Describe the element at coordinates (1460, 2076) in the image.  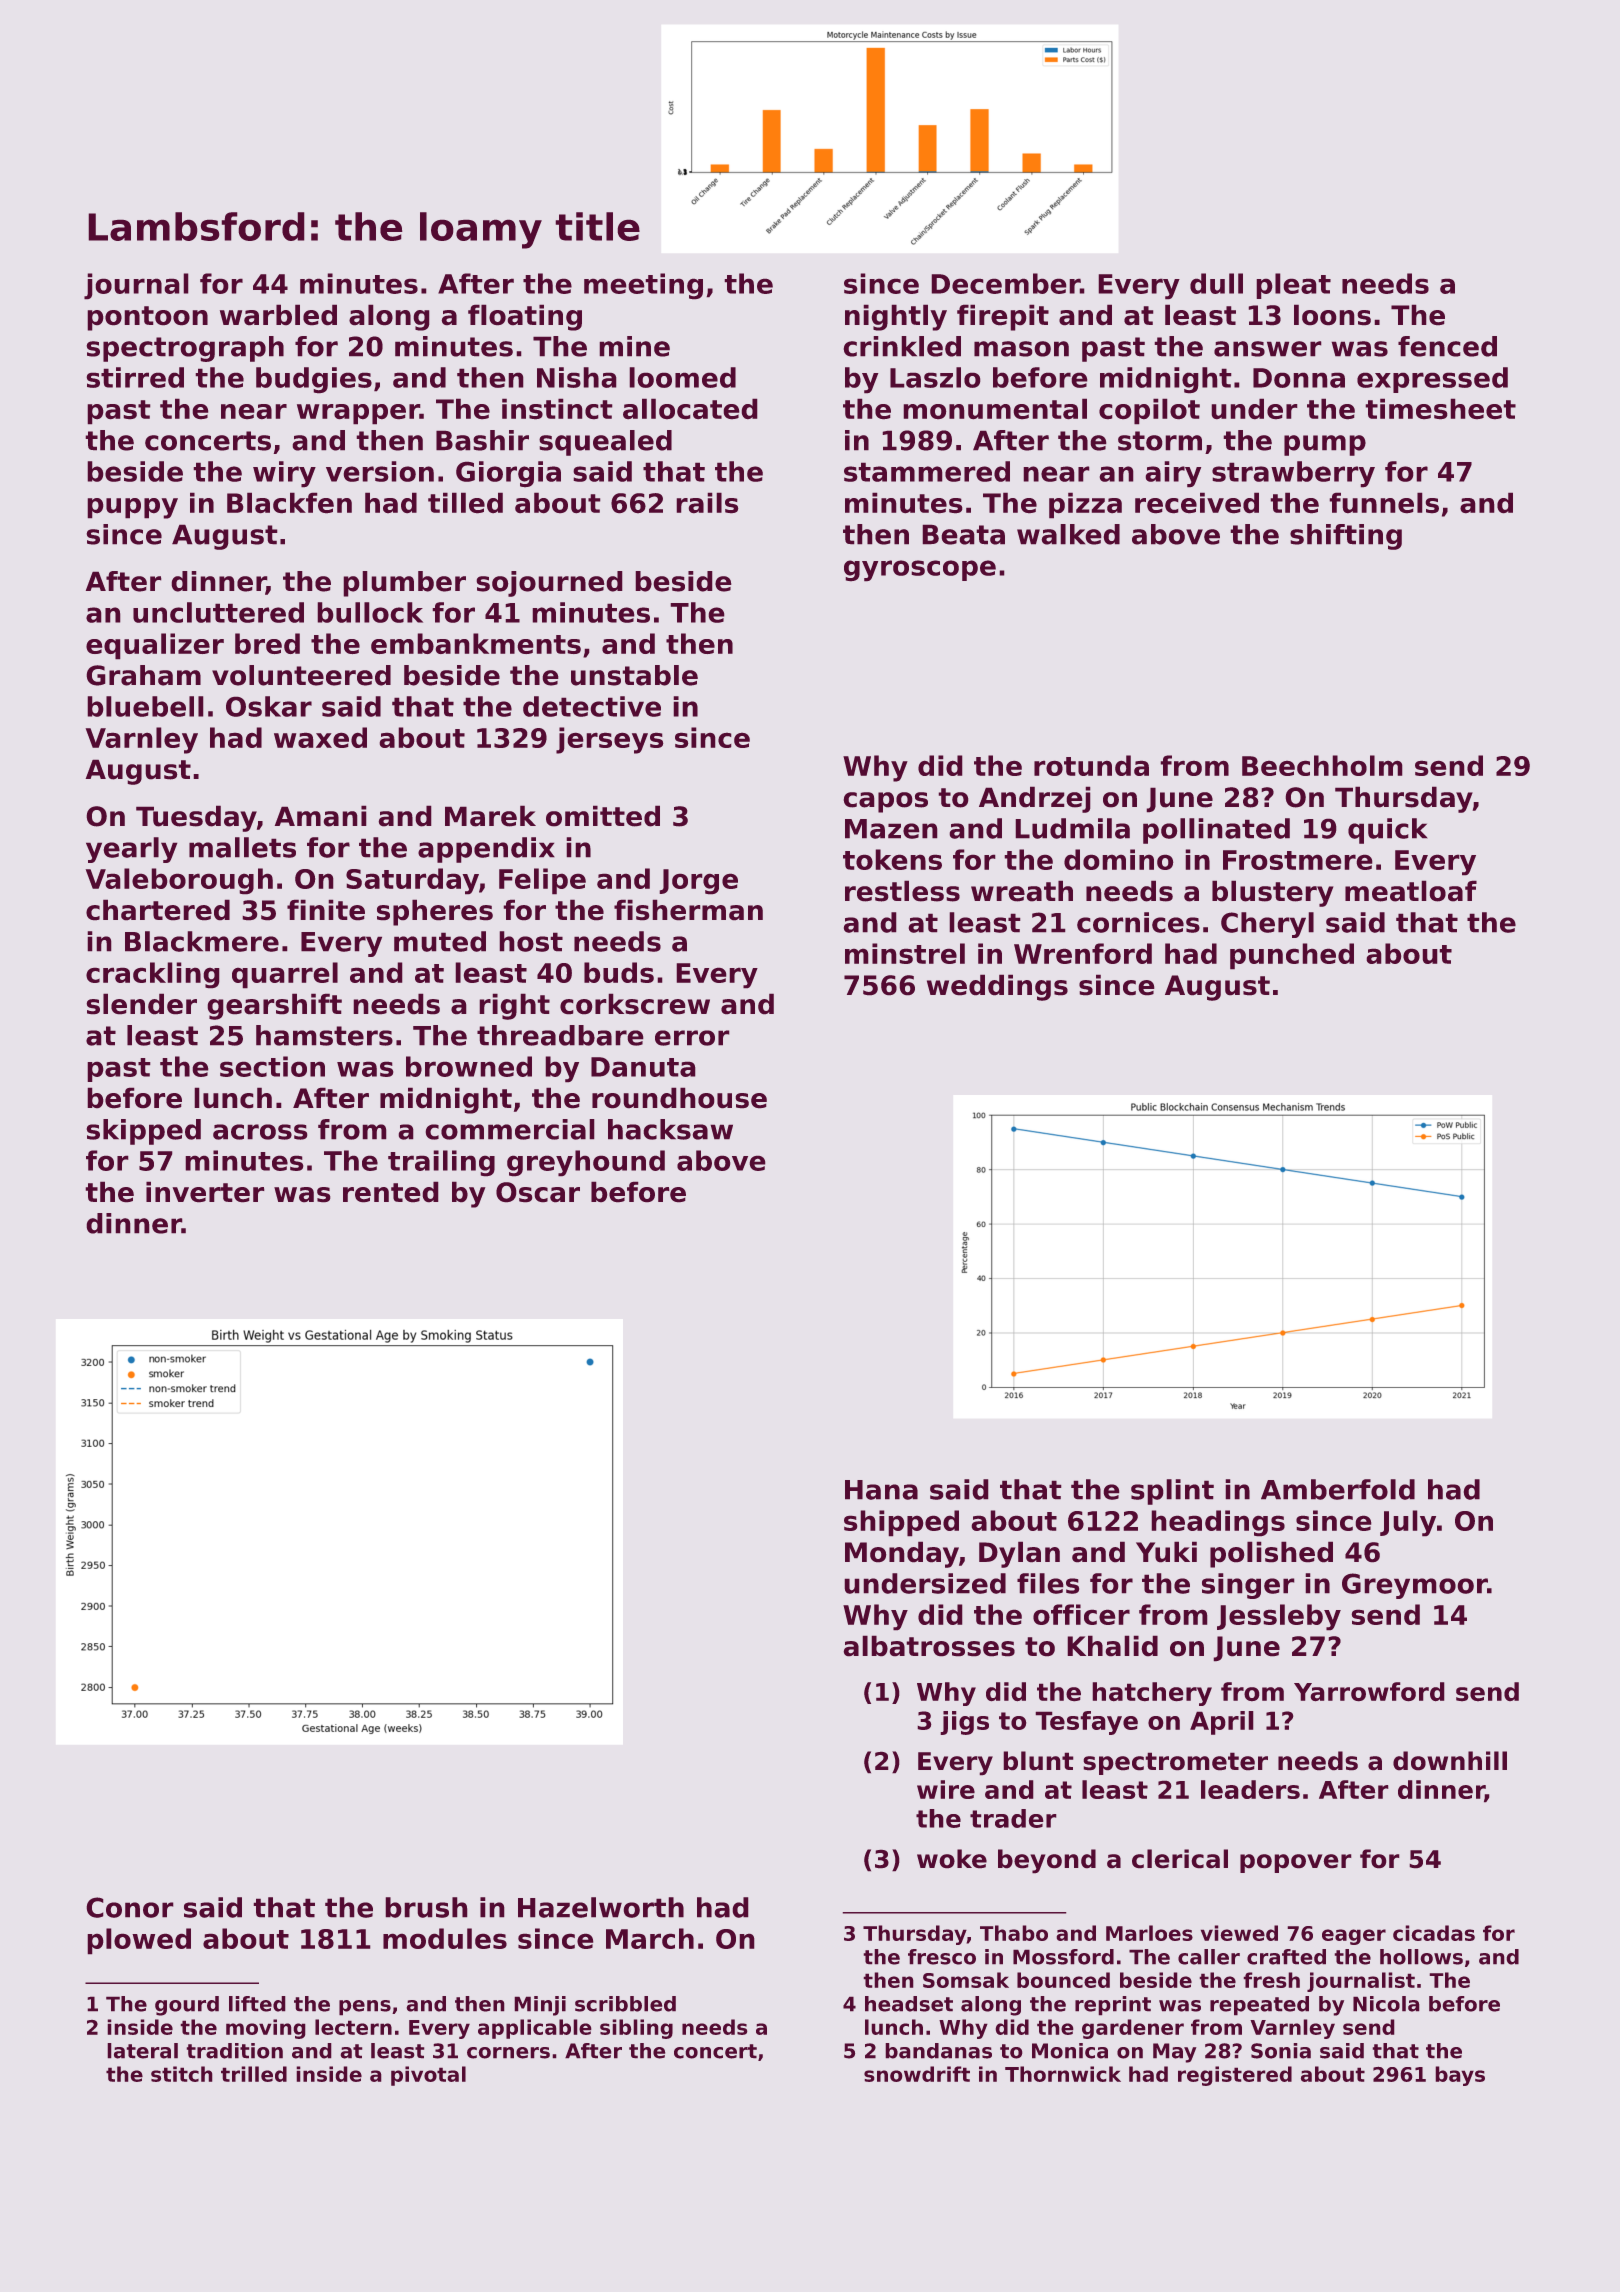
I see `bays` at that location.
